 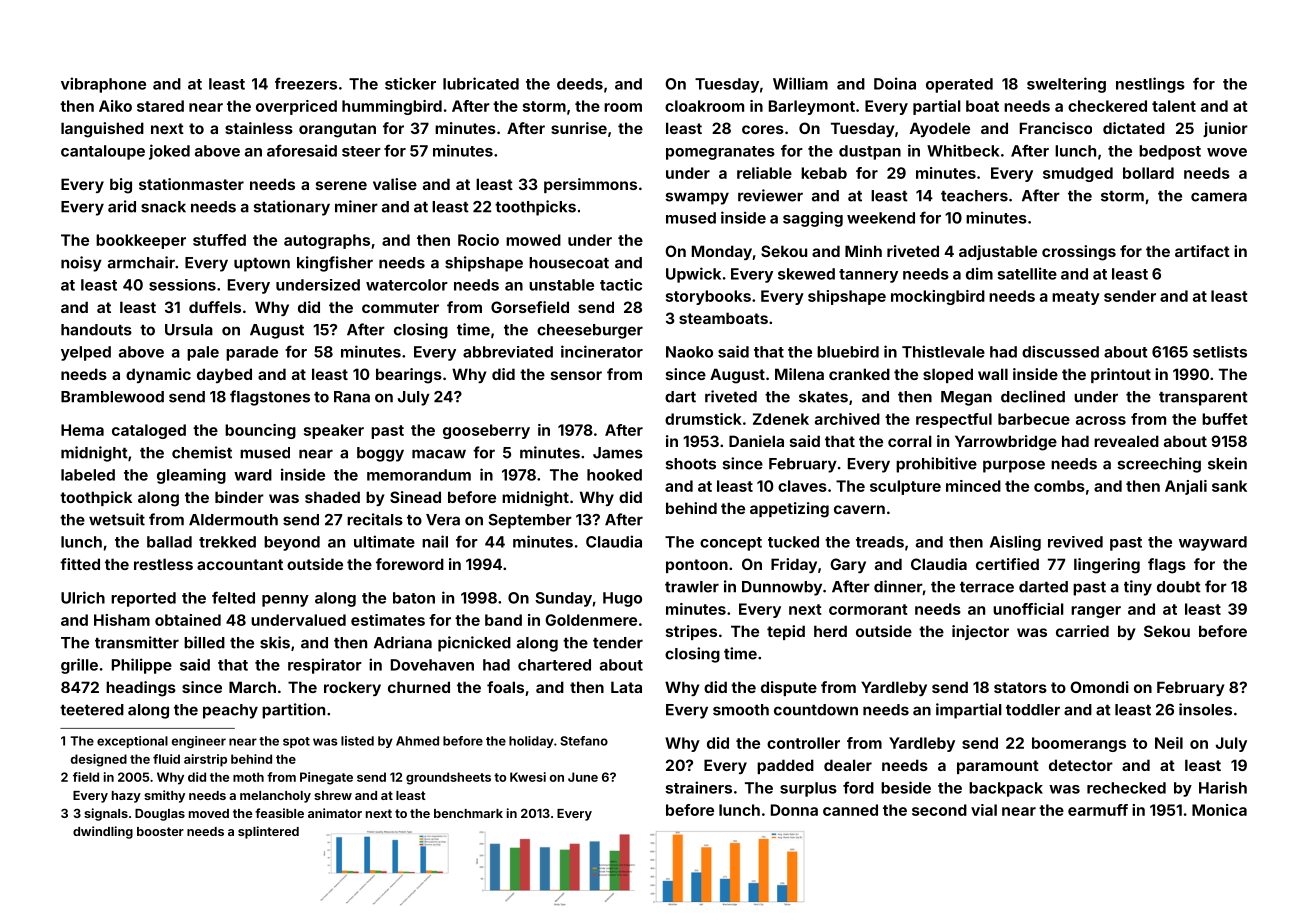 I want to click on Aiko, so click(x=115, y=106).
